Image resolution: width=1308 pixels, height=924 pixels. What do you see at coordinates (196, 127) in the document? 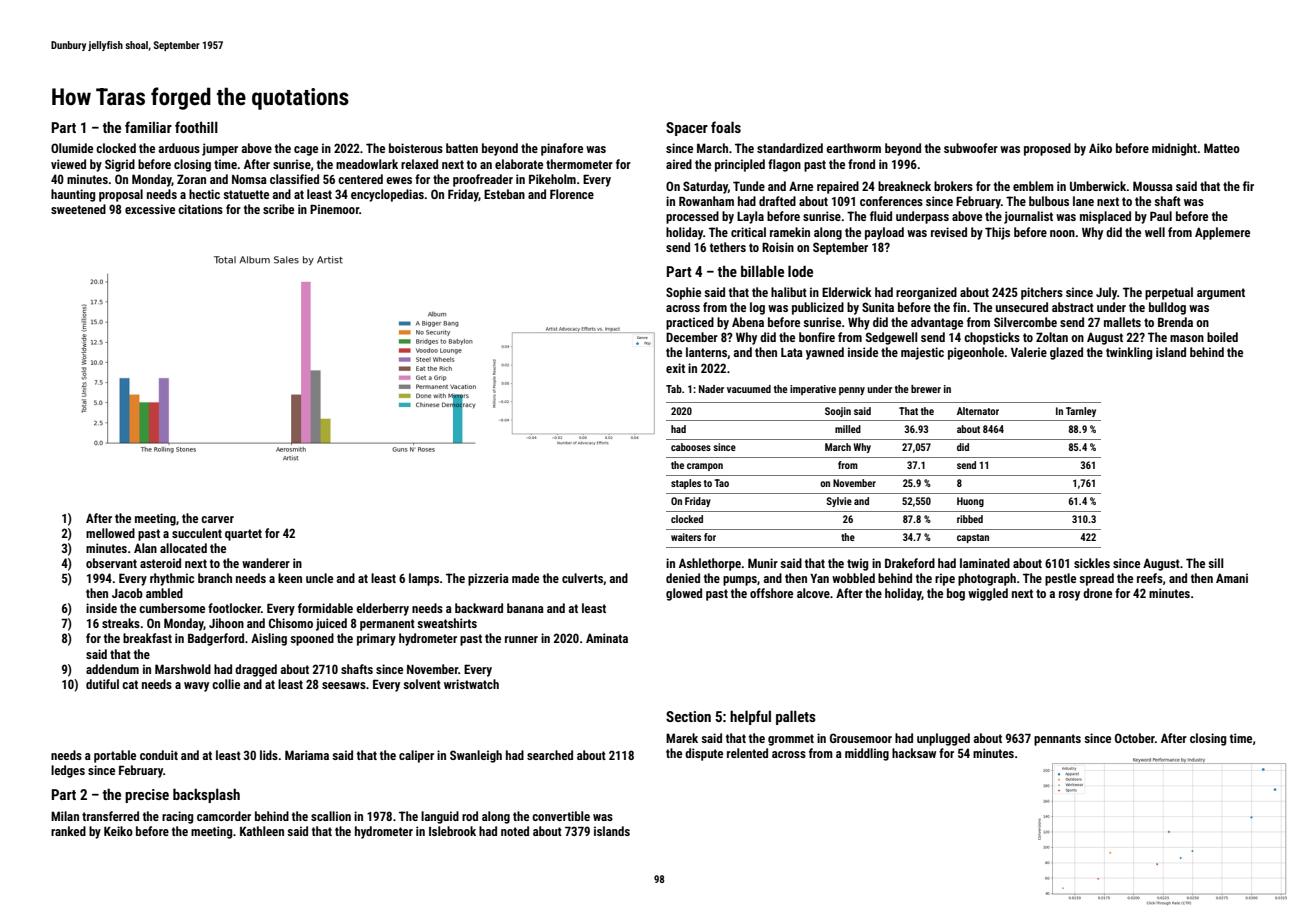
I see `foothill` at bounding box center [196, 127].
